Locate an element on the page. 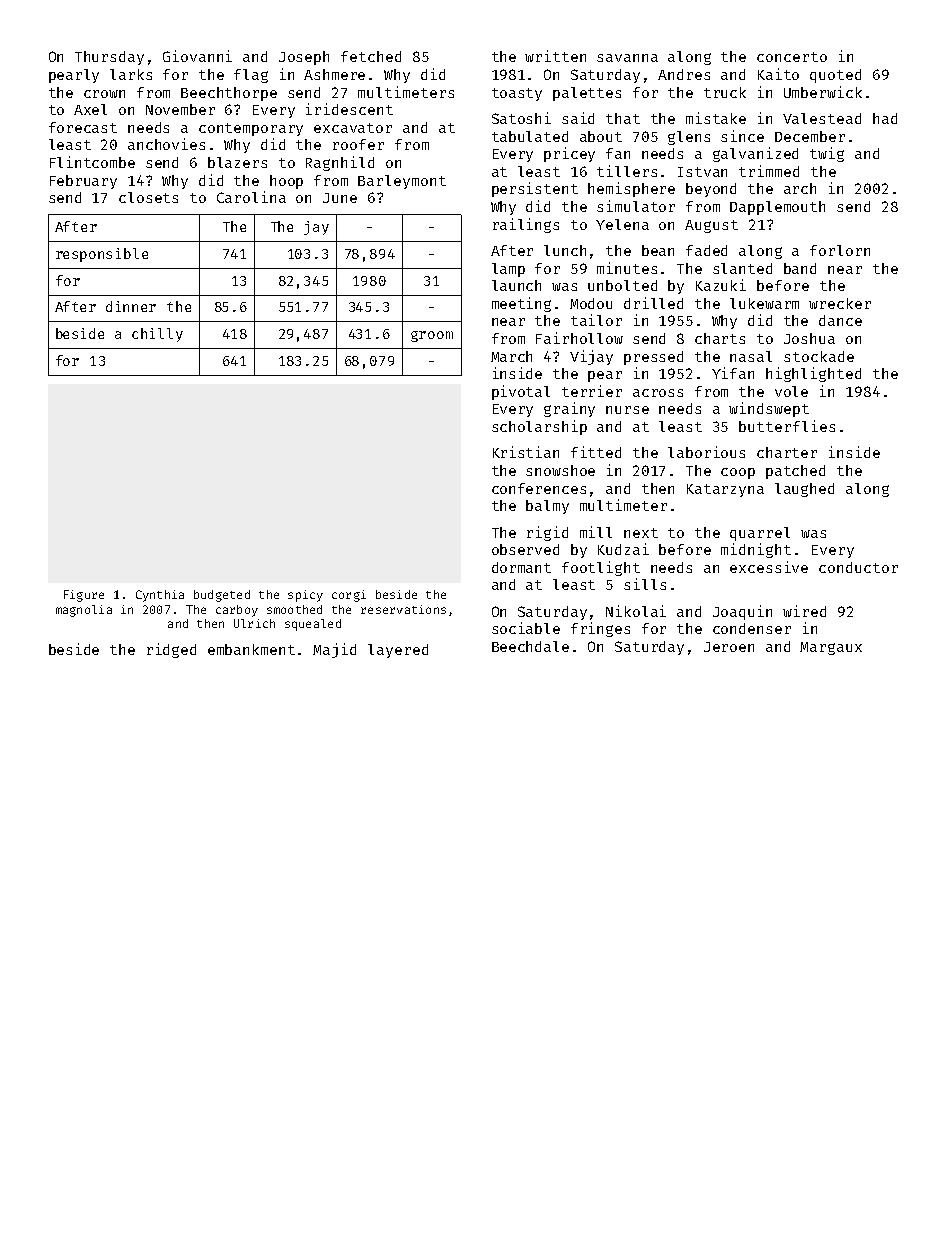  fetched is located at coordinates (371, 56).
